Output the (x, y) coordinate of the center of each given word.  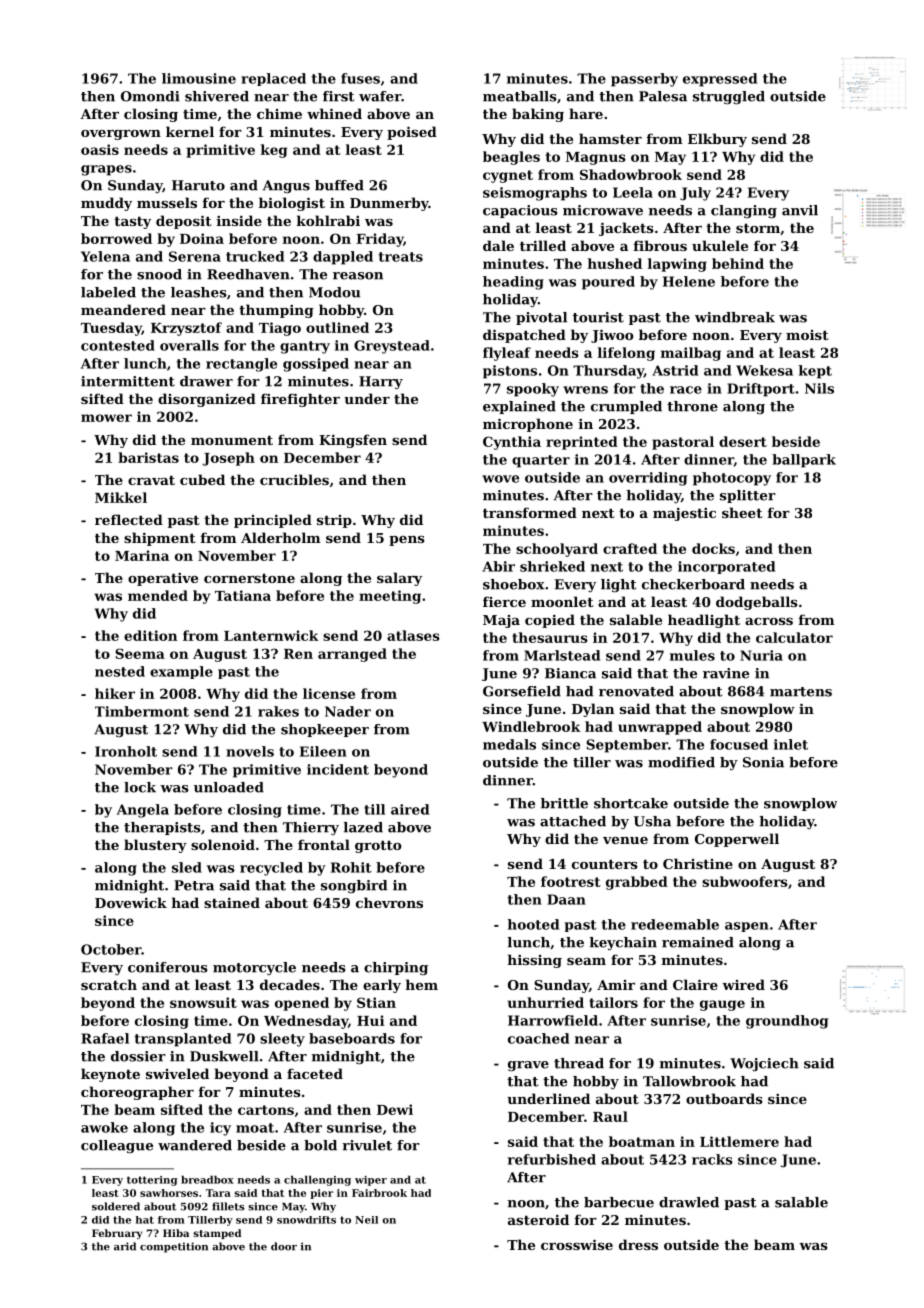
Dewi (395, 1109)
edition (150, 635)
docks (713, 548)
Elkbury (717, 140)
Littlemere (739, 1141)
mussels (167, 202)
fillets (228, 1206)
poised (412, 133)
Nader (348, 711)
